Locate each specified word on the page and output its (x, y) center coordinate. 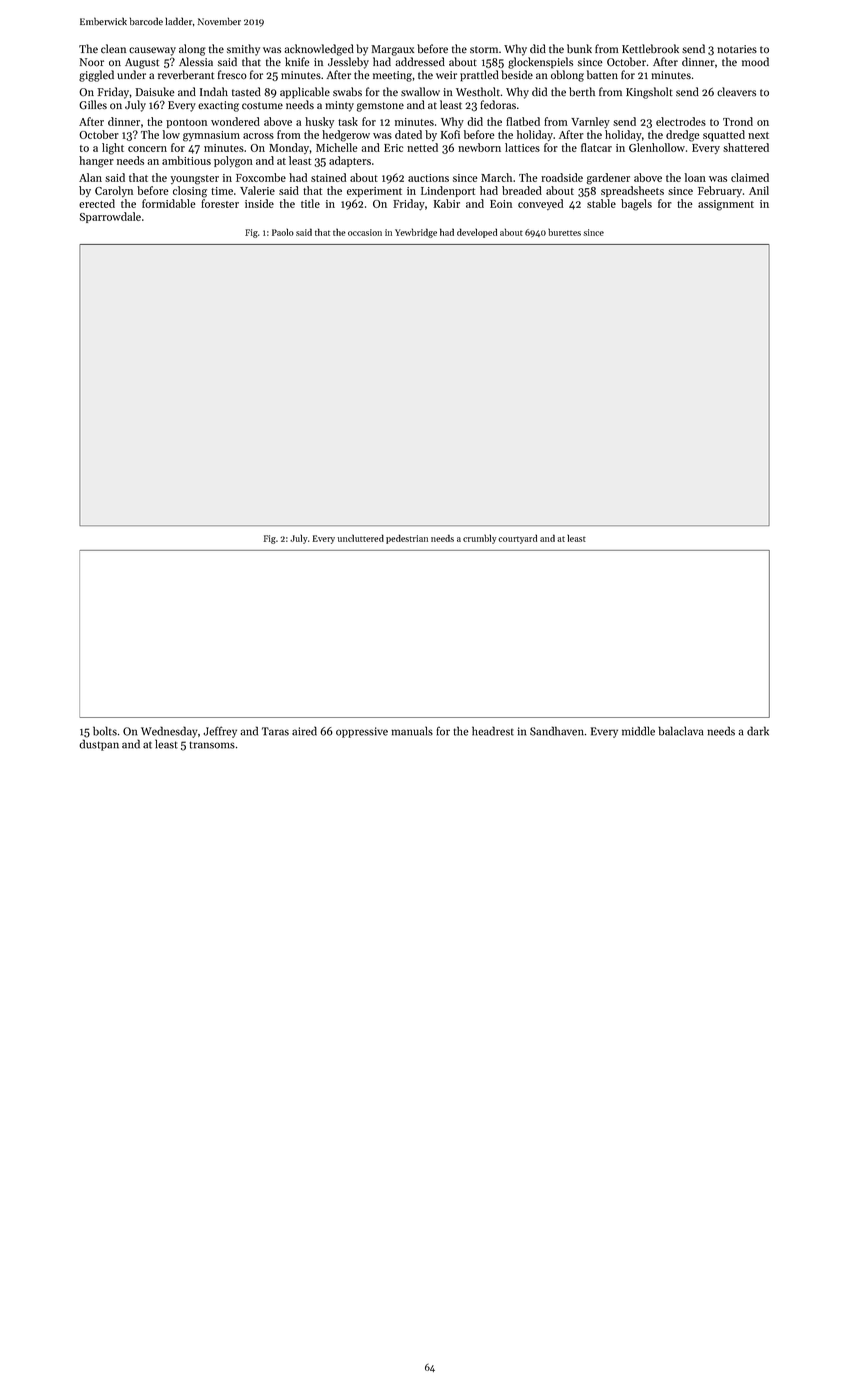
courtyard (517, 539)
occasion (365, 232)
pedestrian (407, 539)
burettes (564, 232)
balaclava (681, 731)
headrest (493, 731)
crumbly (480, 539)
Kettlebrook (650, 49)
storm (484, 50)
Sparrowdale (110, 217)
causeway (152, 51)
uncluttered (360, 538)
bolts (105, 731)
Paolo (283, 232)
